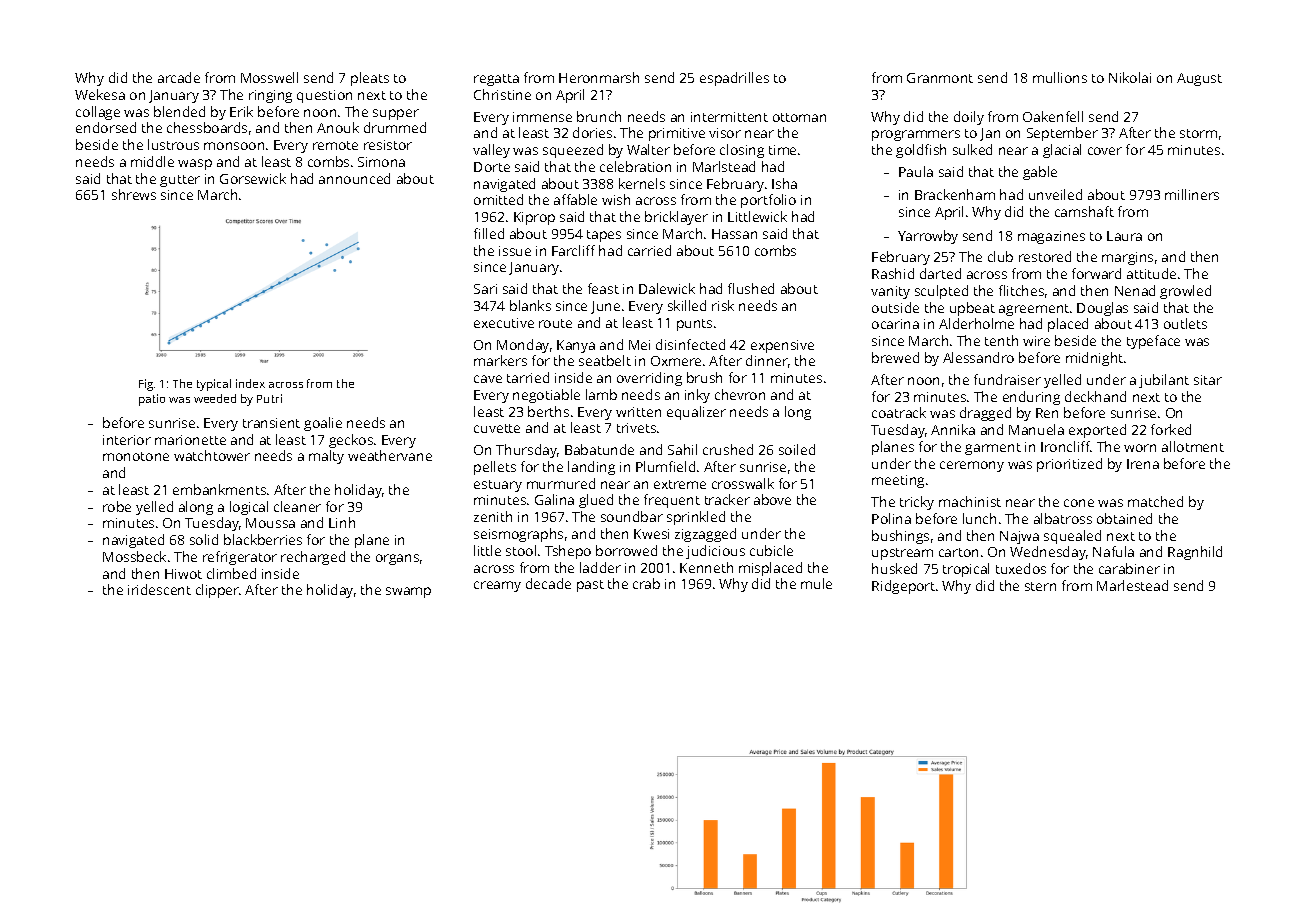  I want to click on mullions, so click(1060, 77).
